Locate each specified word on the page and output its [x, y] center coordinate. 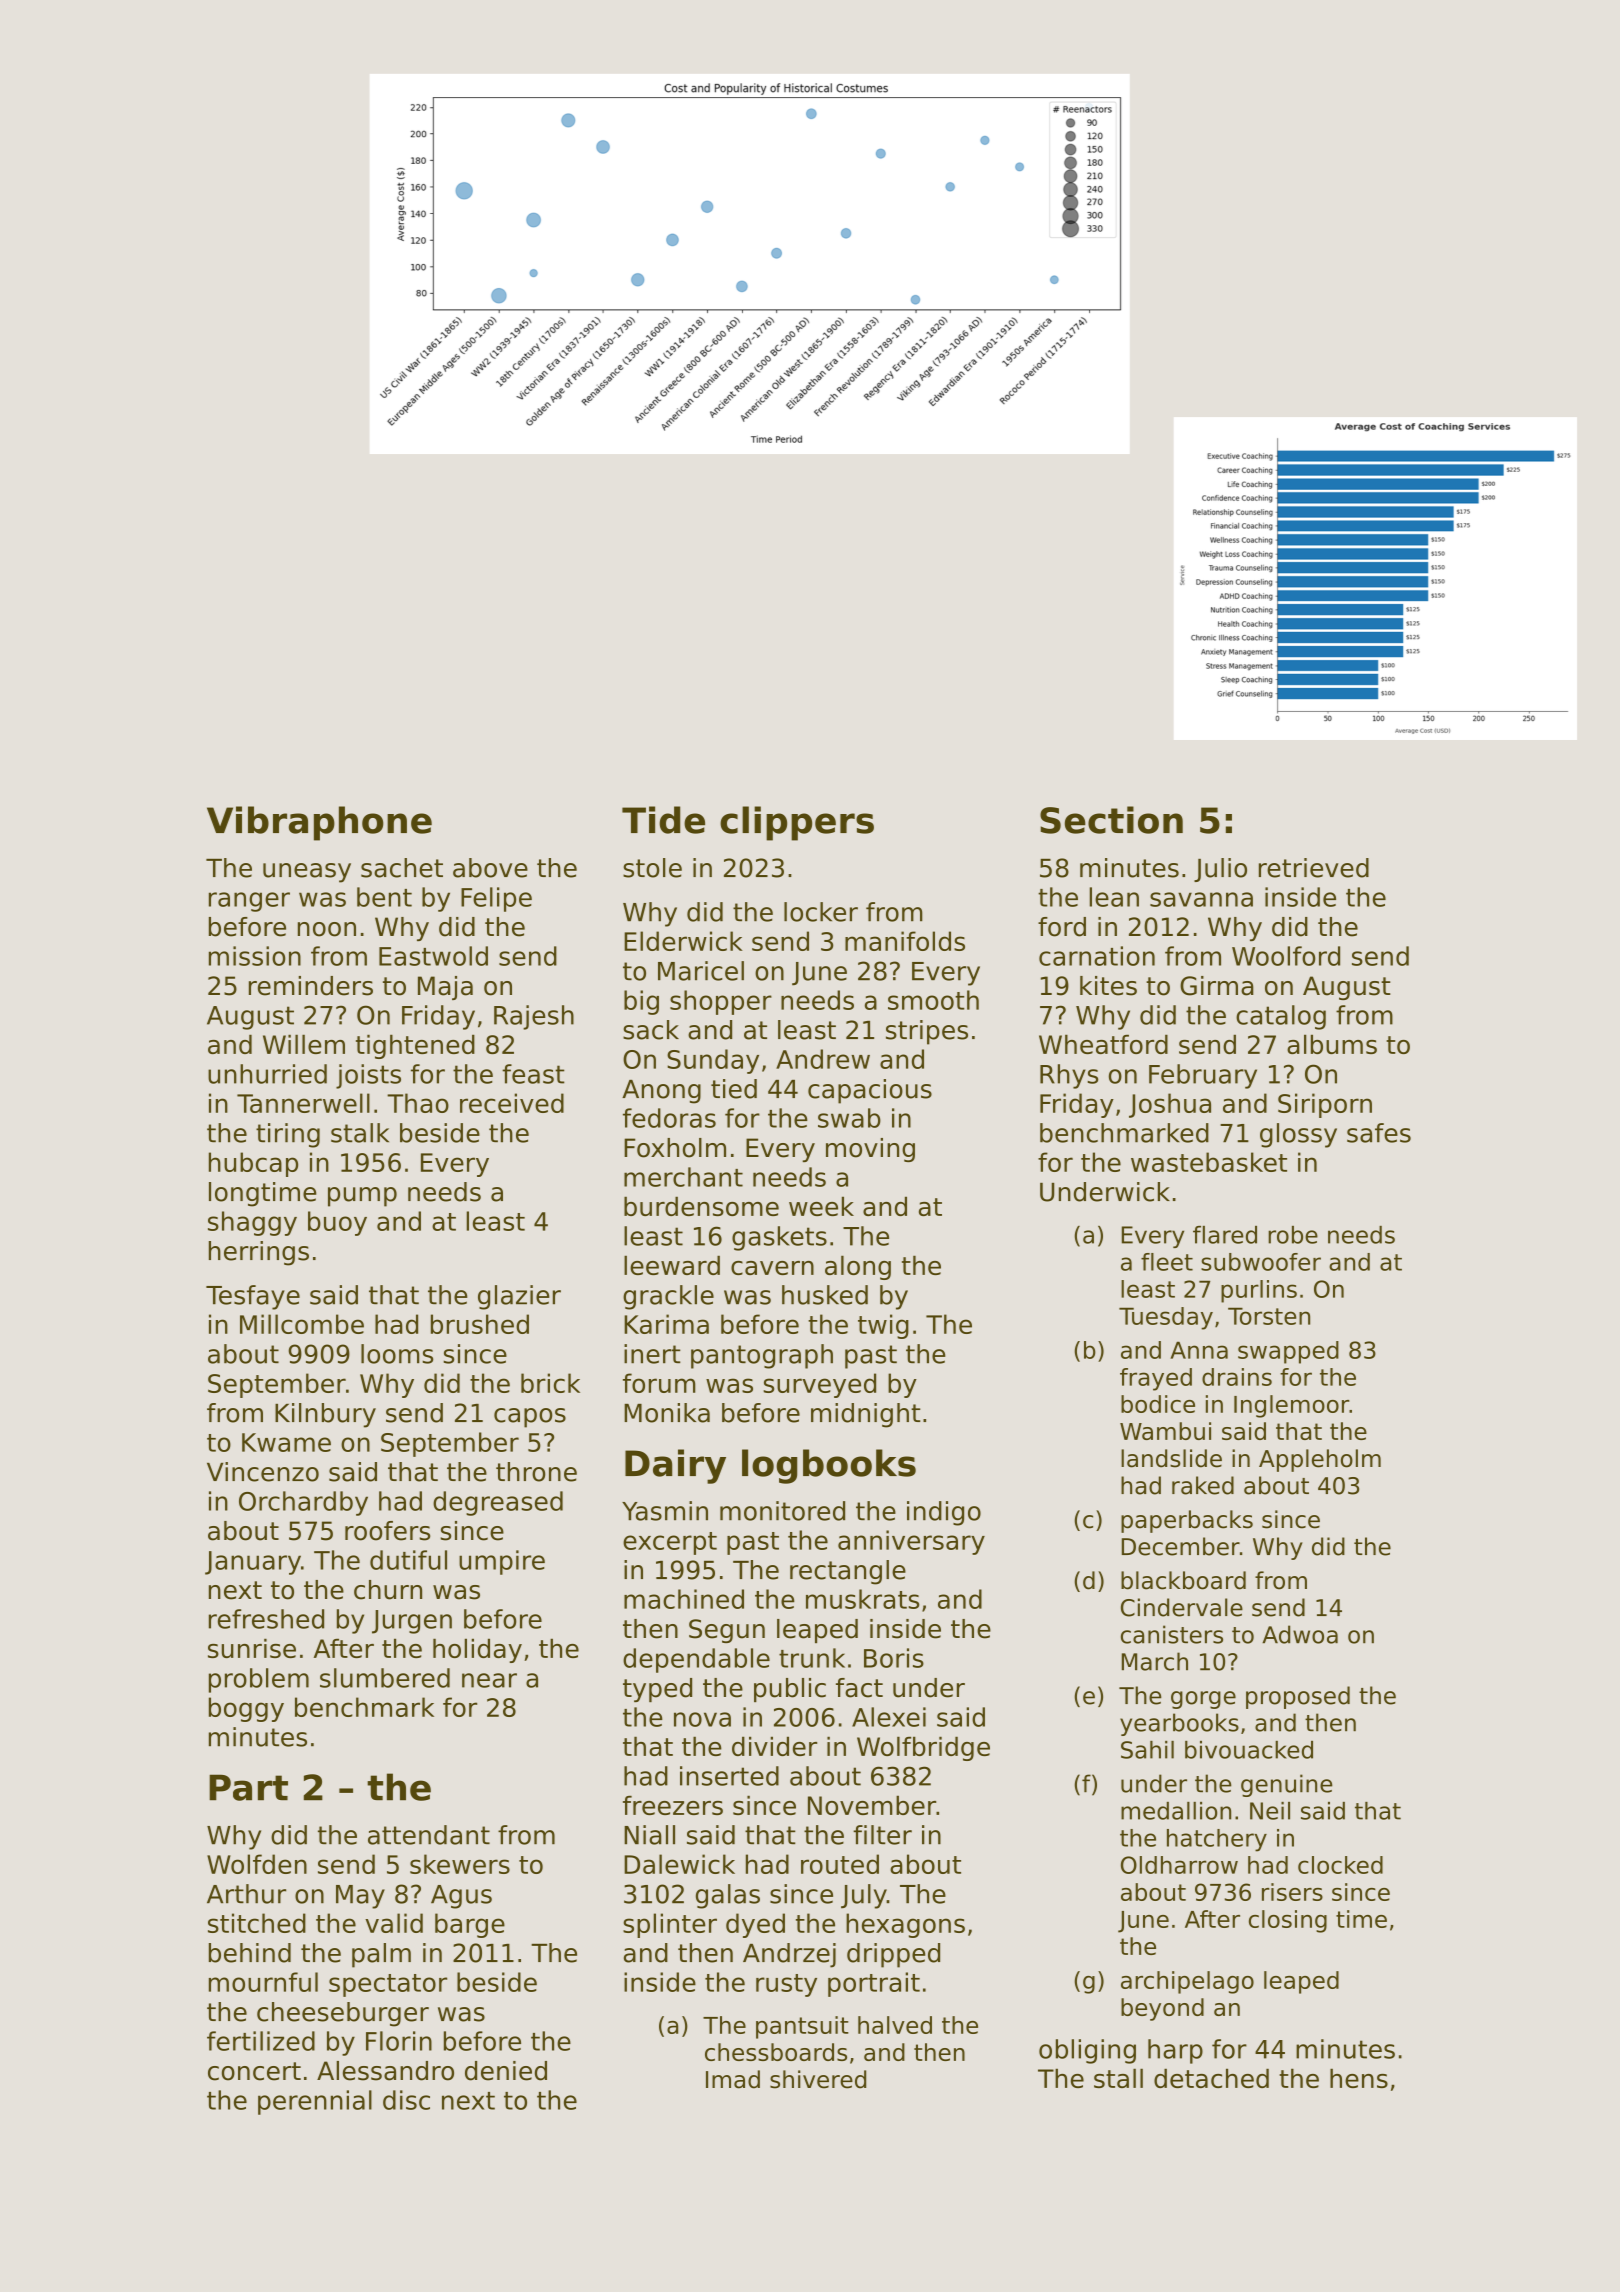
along [858, 1267]
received [512, 1103]
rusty [786, 1985]
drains [1237, 1377]
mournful [263, 1982]
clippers [797, 823]
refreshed [266, 1619]
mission [255, 956]
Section [1111, 820]
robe [1293, 1235]
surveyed [819, 1385]
